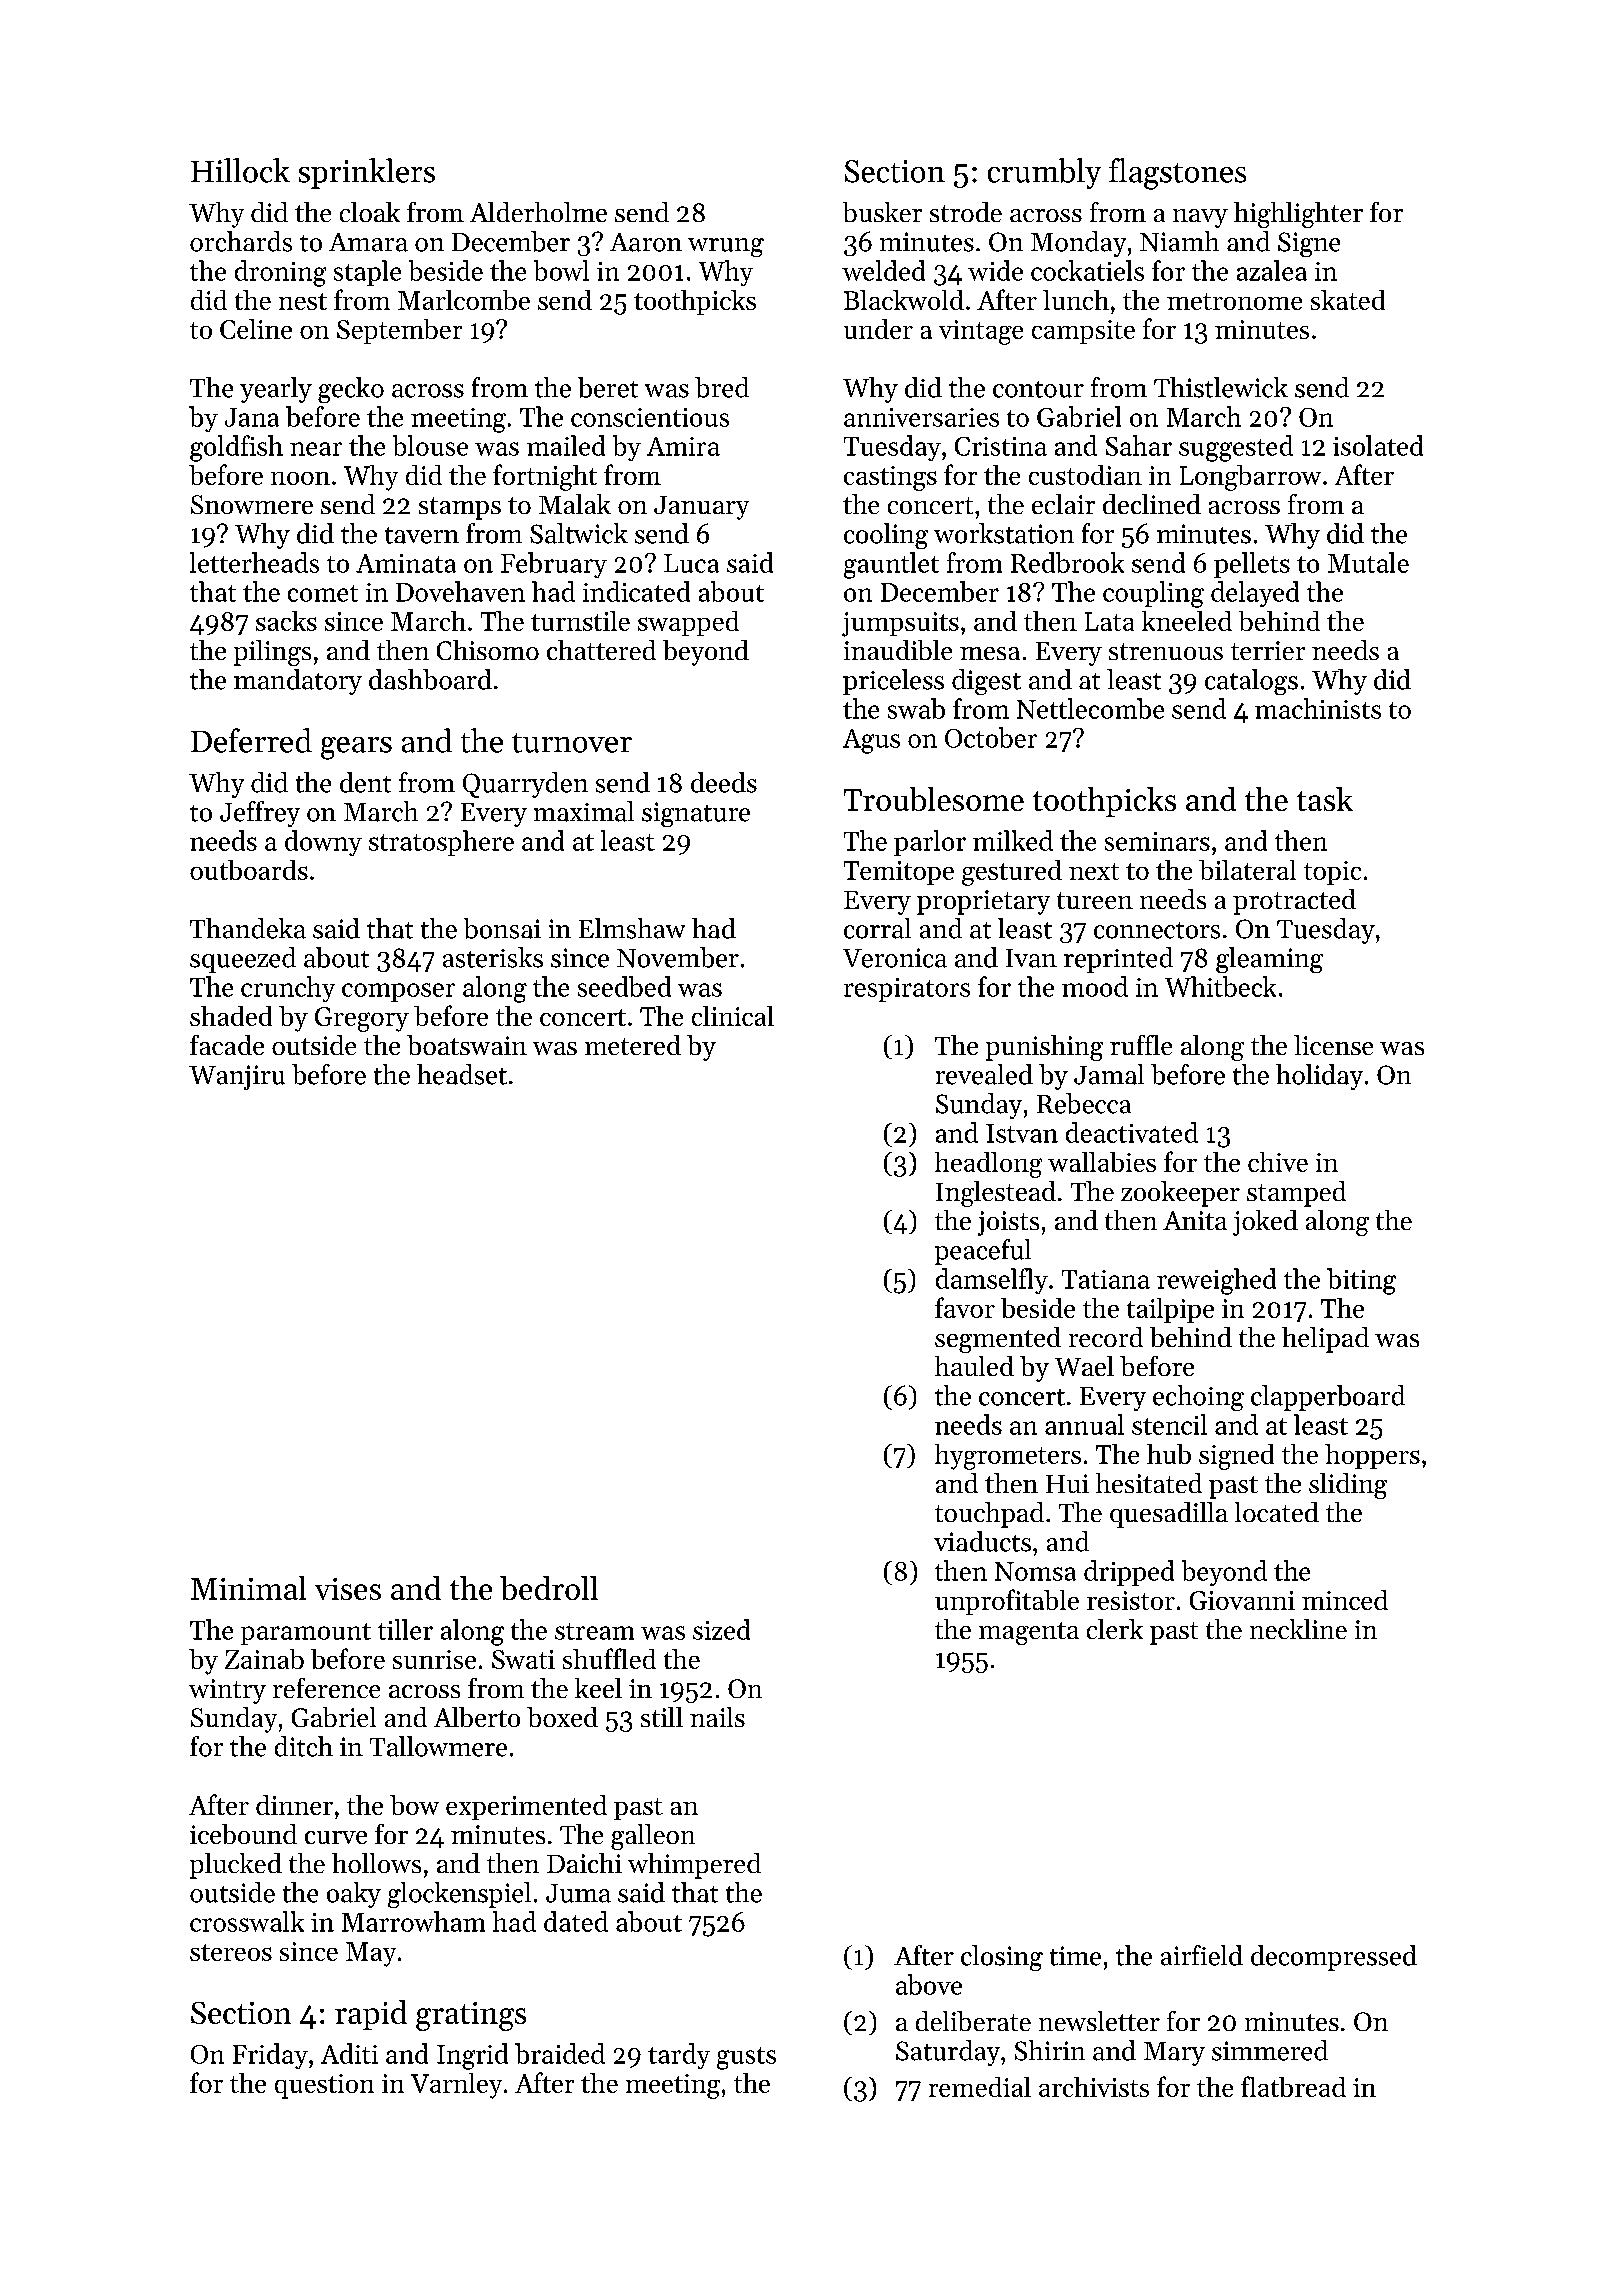 The image size is (1620, 2292). Describe the element at coordinates (1177, 174) in the page. I see `flagstones` at that location.
